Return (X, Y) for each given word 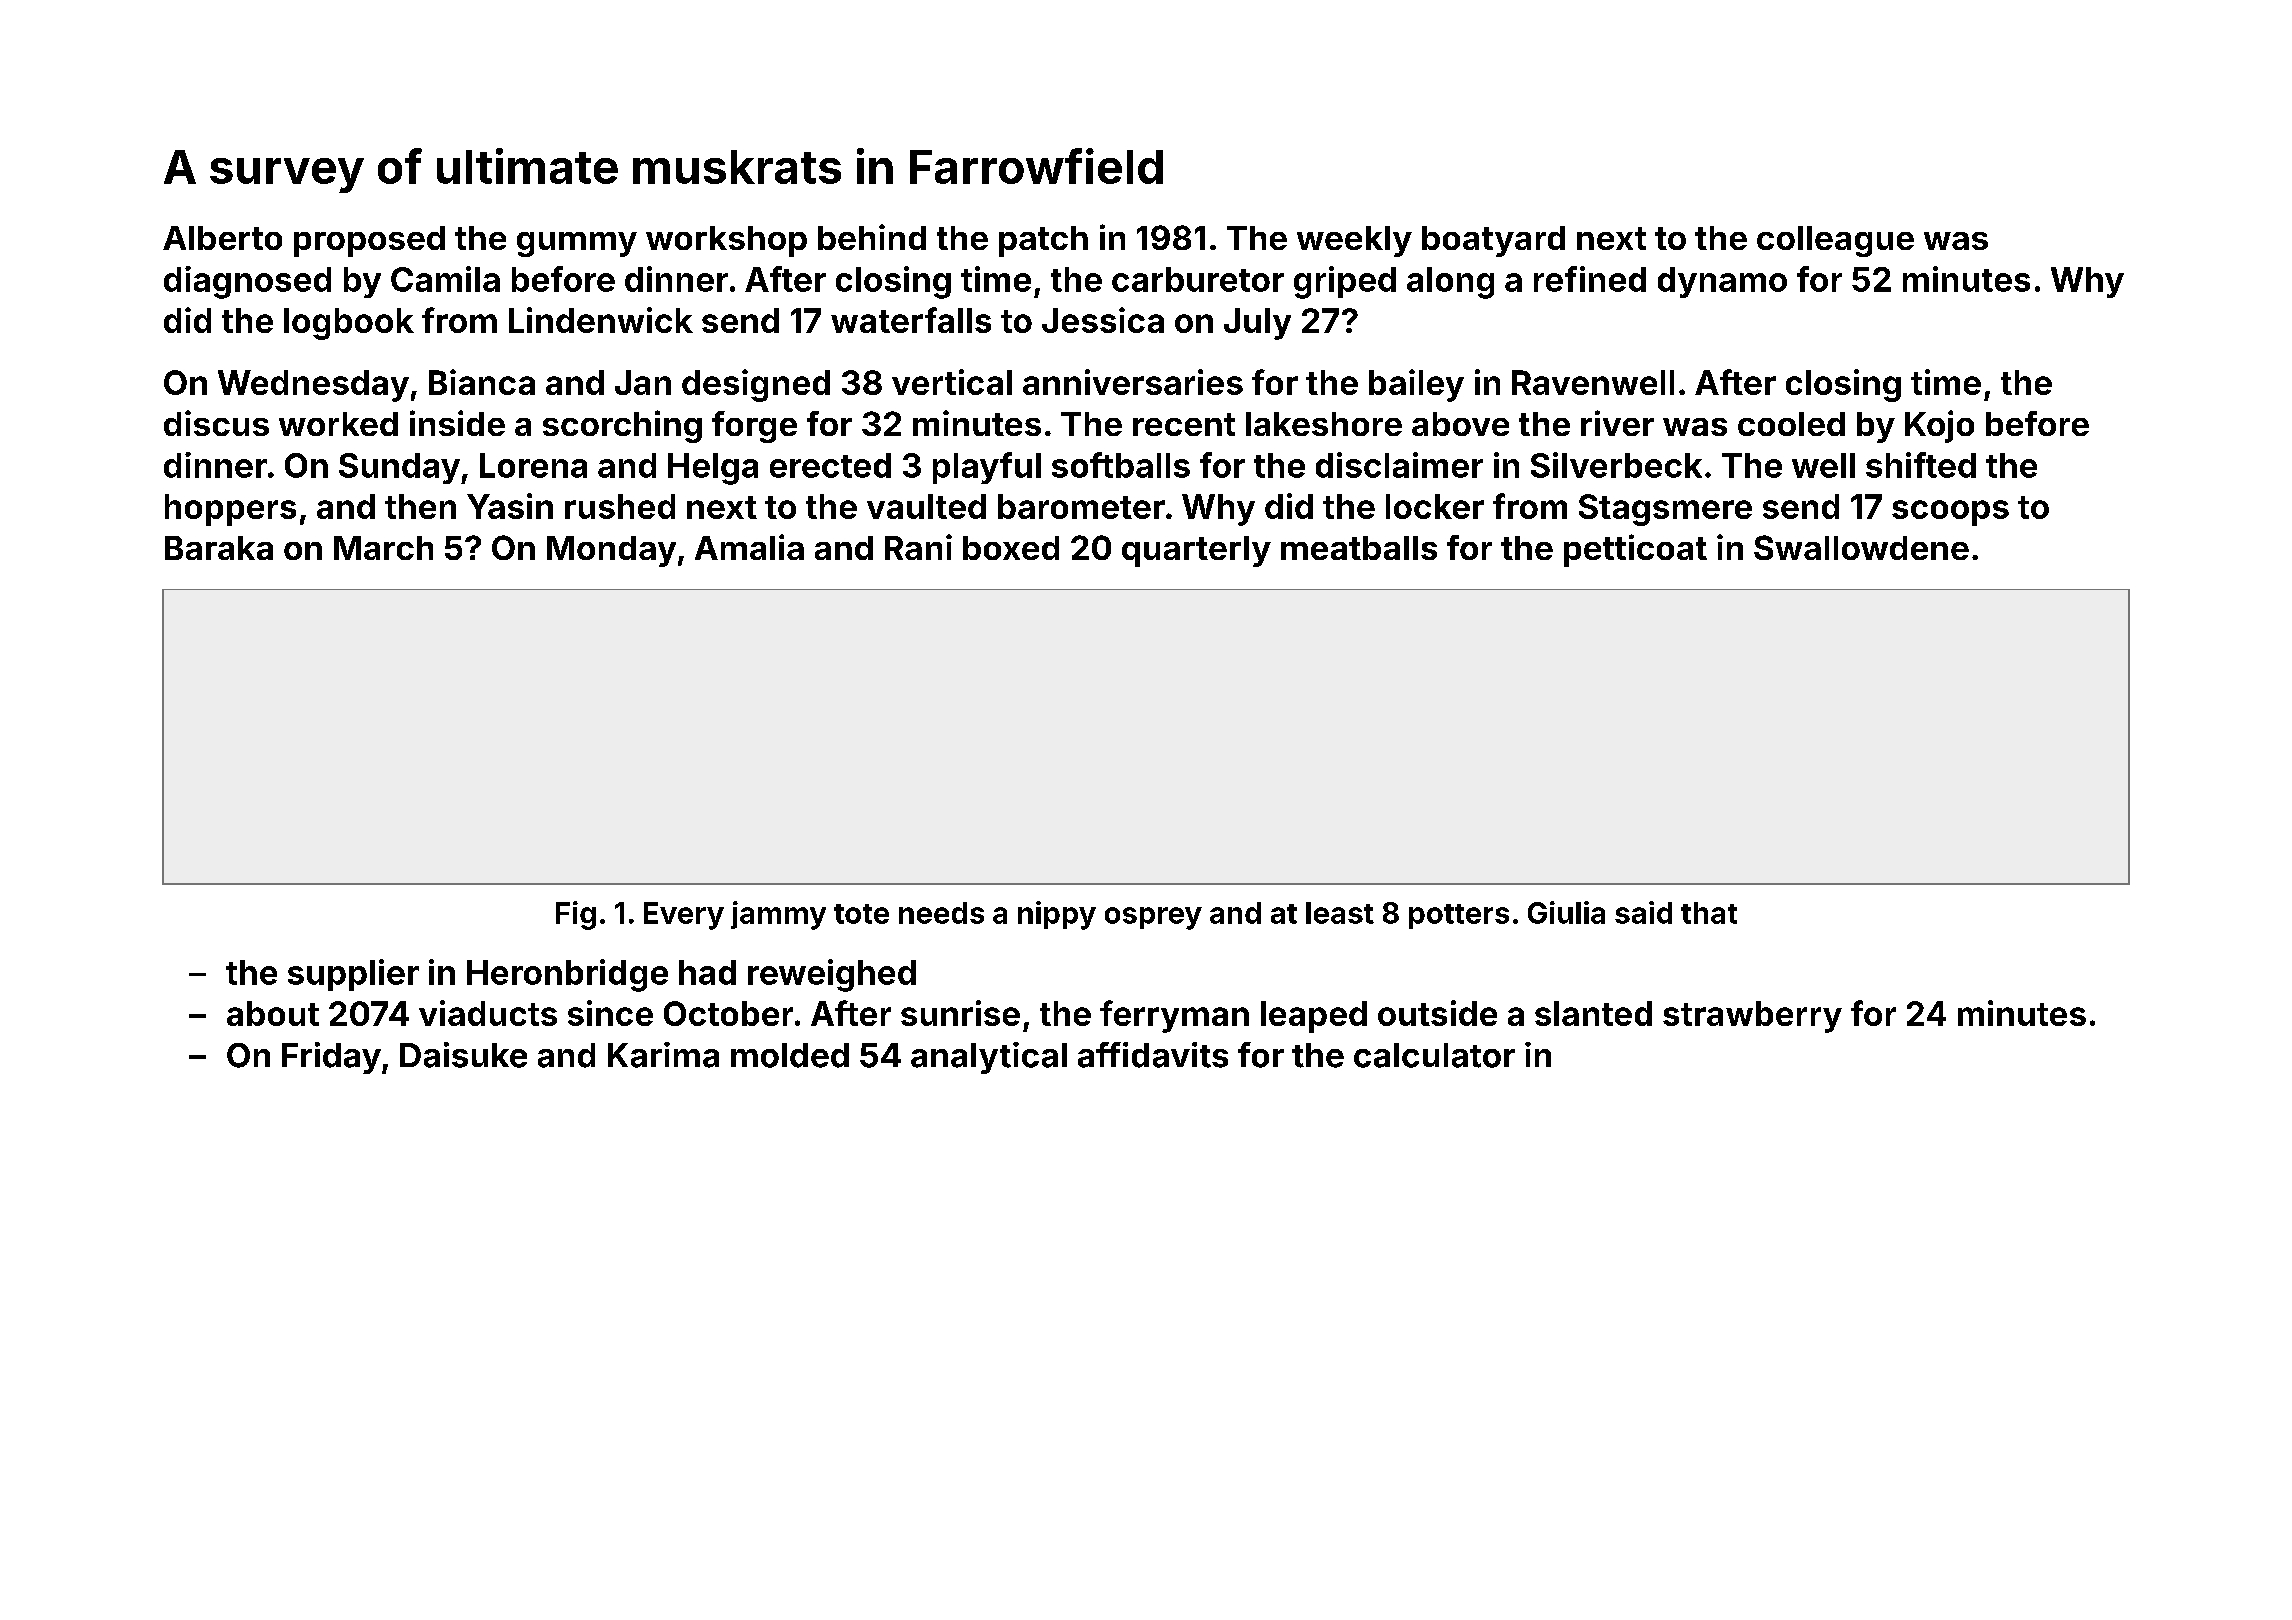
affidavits (1153, 1055)
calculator (1434, 1055)
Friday (331, 1058)
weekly (1354, 241)
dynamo (1722, 282)
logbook (349, 324)
